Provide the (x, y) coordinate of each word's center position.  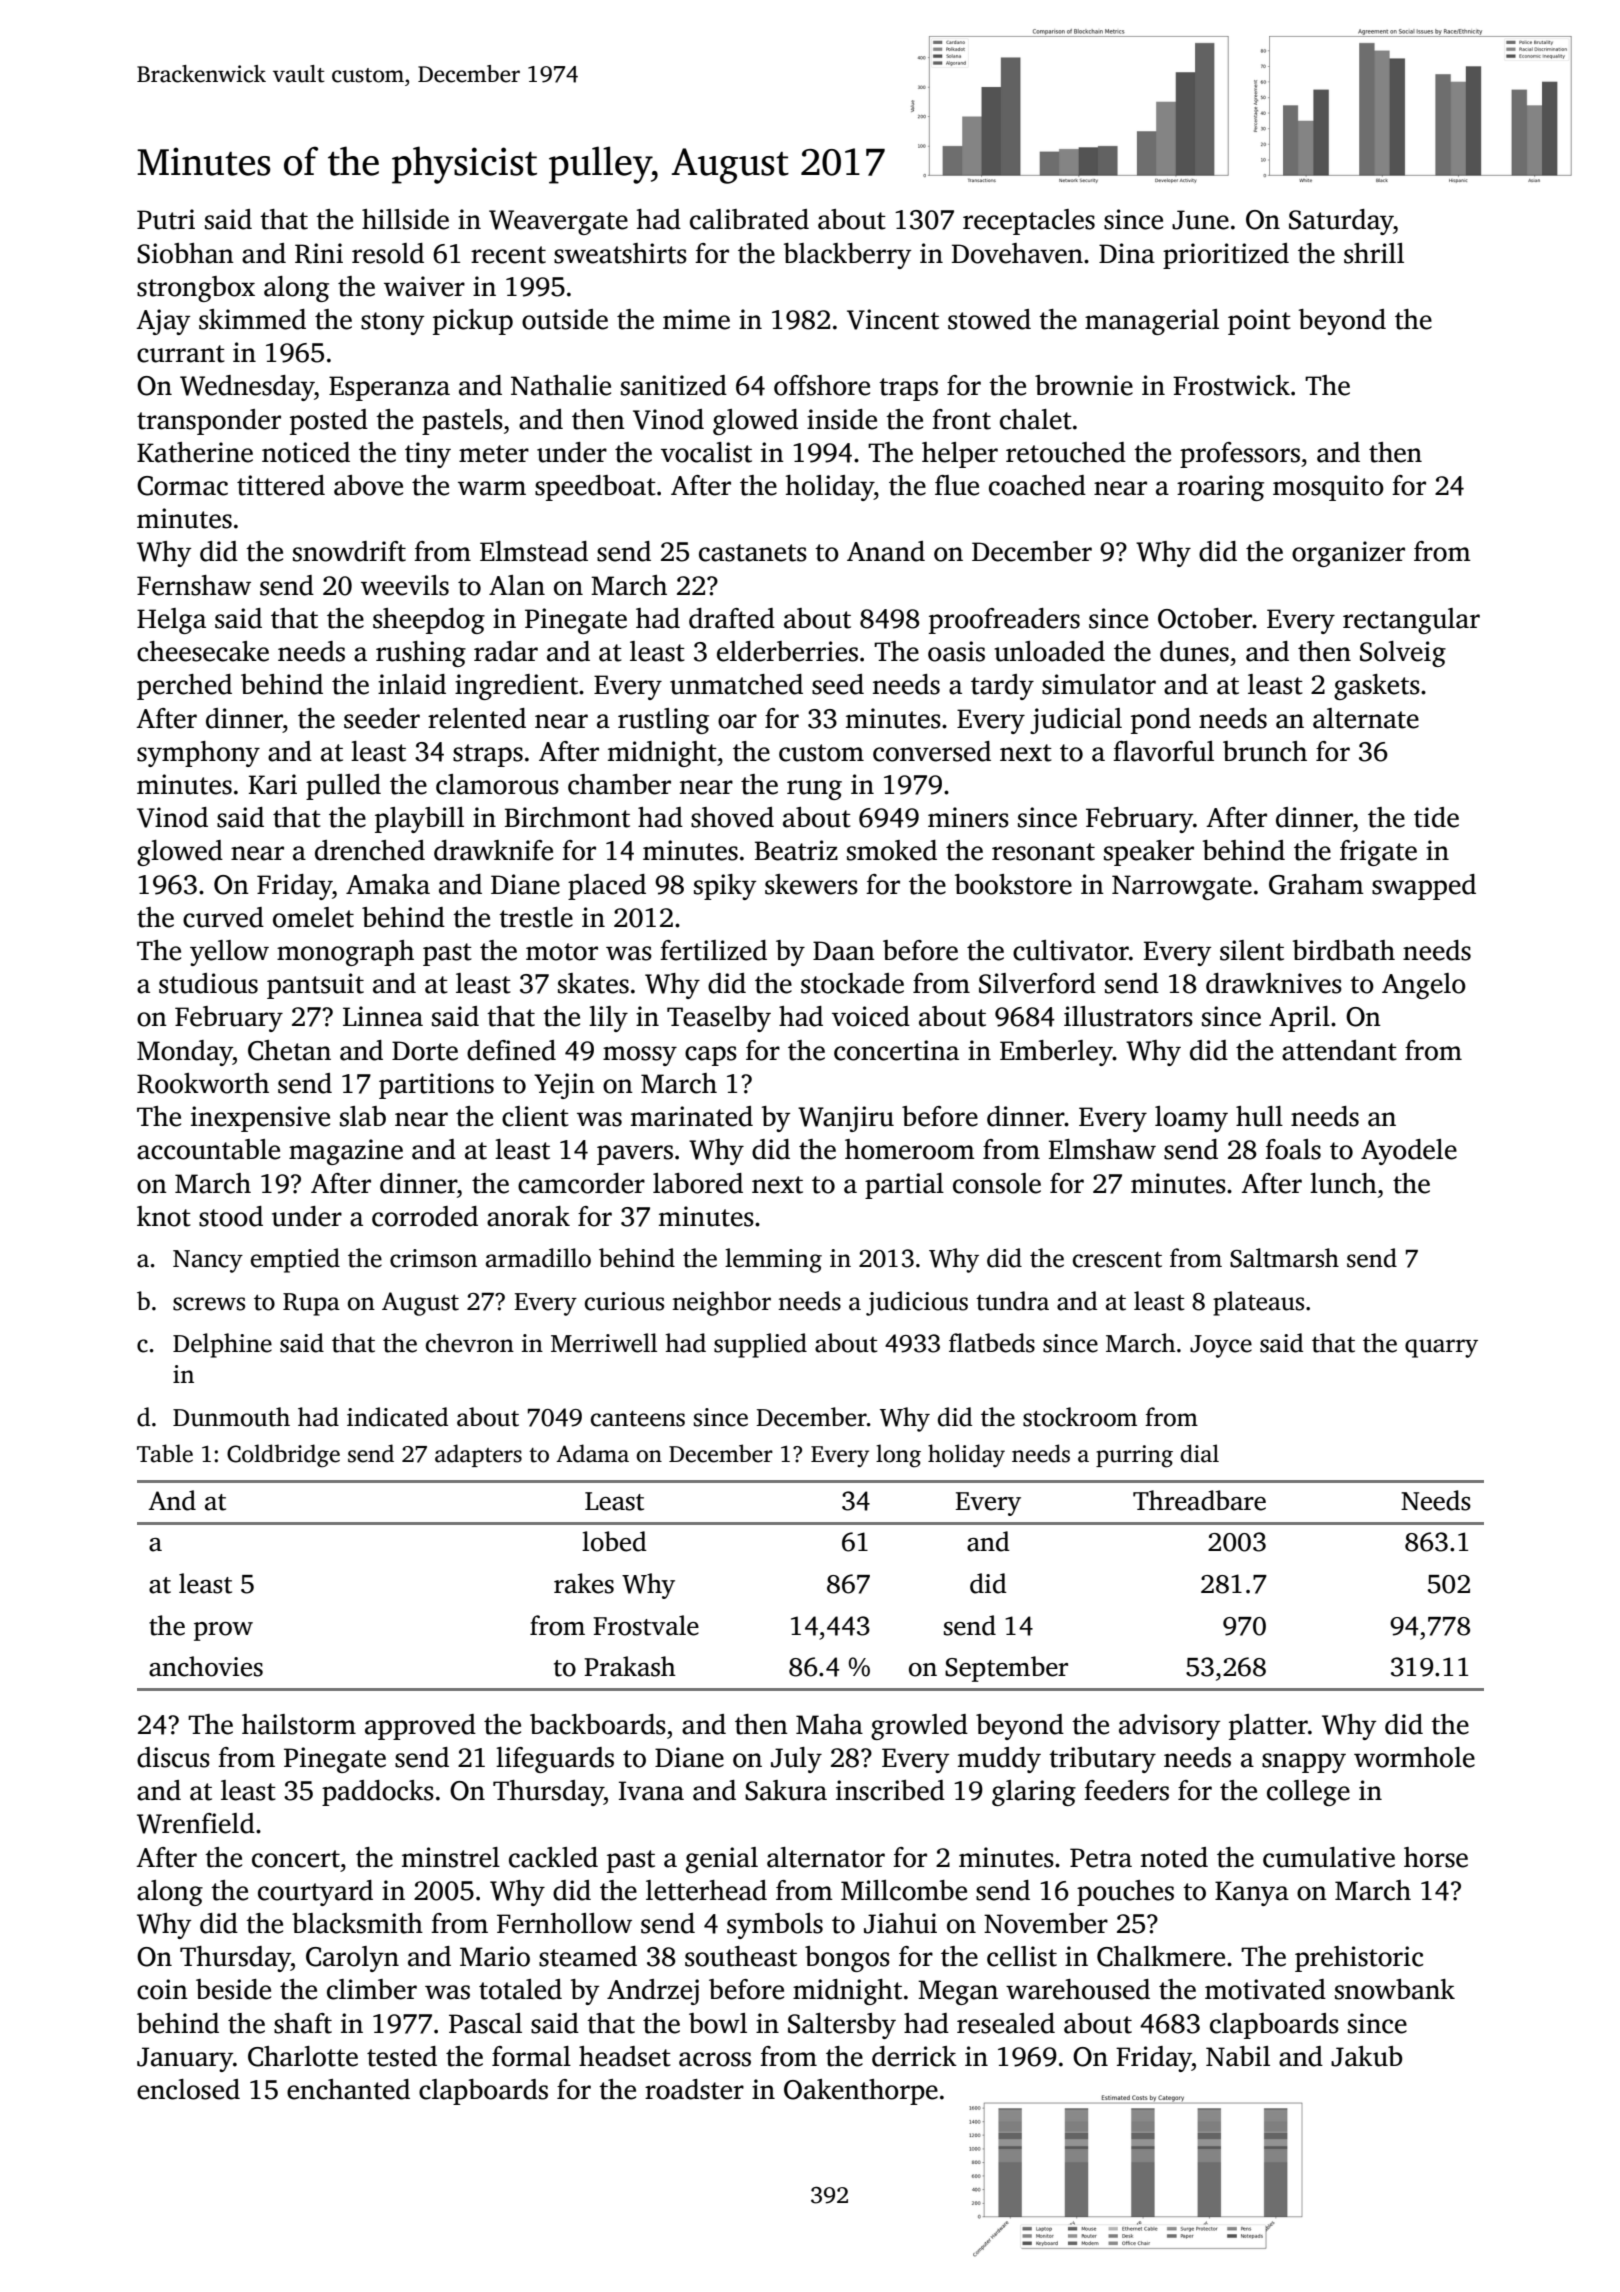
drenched (370, 850)
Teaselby (719, 1019)
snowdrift (349, 551)
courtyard (315, 1893)
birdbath (1344, 950)
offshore (822, 385)
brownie (1084, 385)
